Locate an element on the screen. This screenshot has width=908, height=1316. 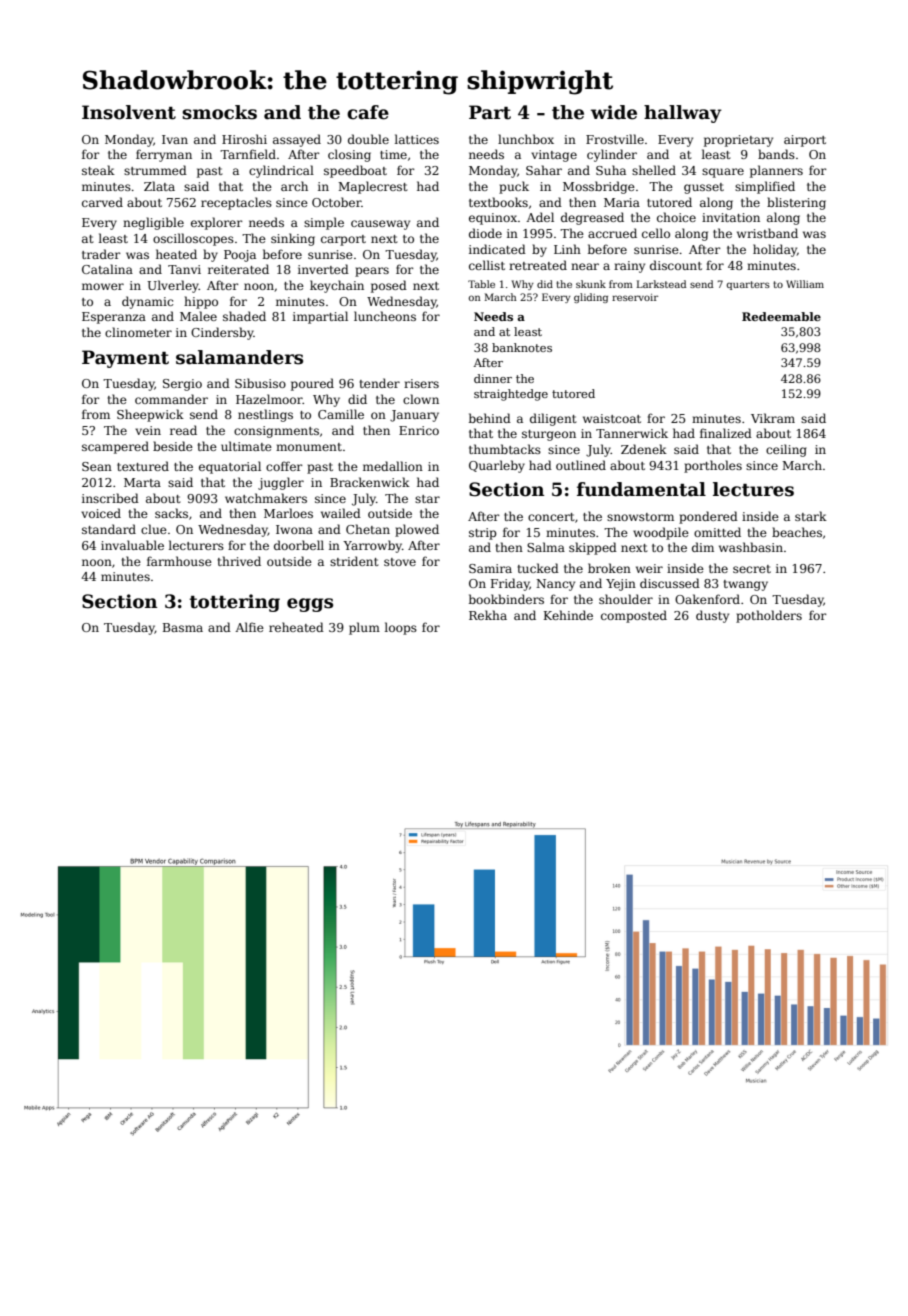
Basma is located at coordinates (183, 627).
